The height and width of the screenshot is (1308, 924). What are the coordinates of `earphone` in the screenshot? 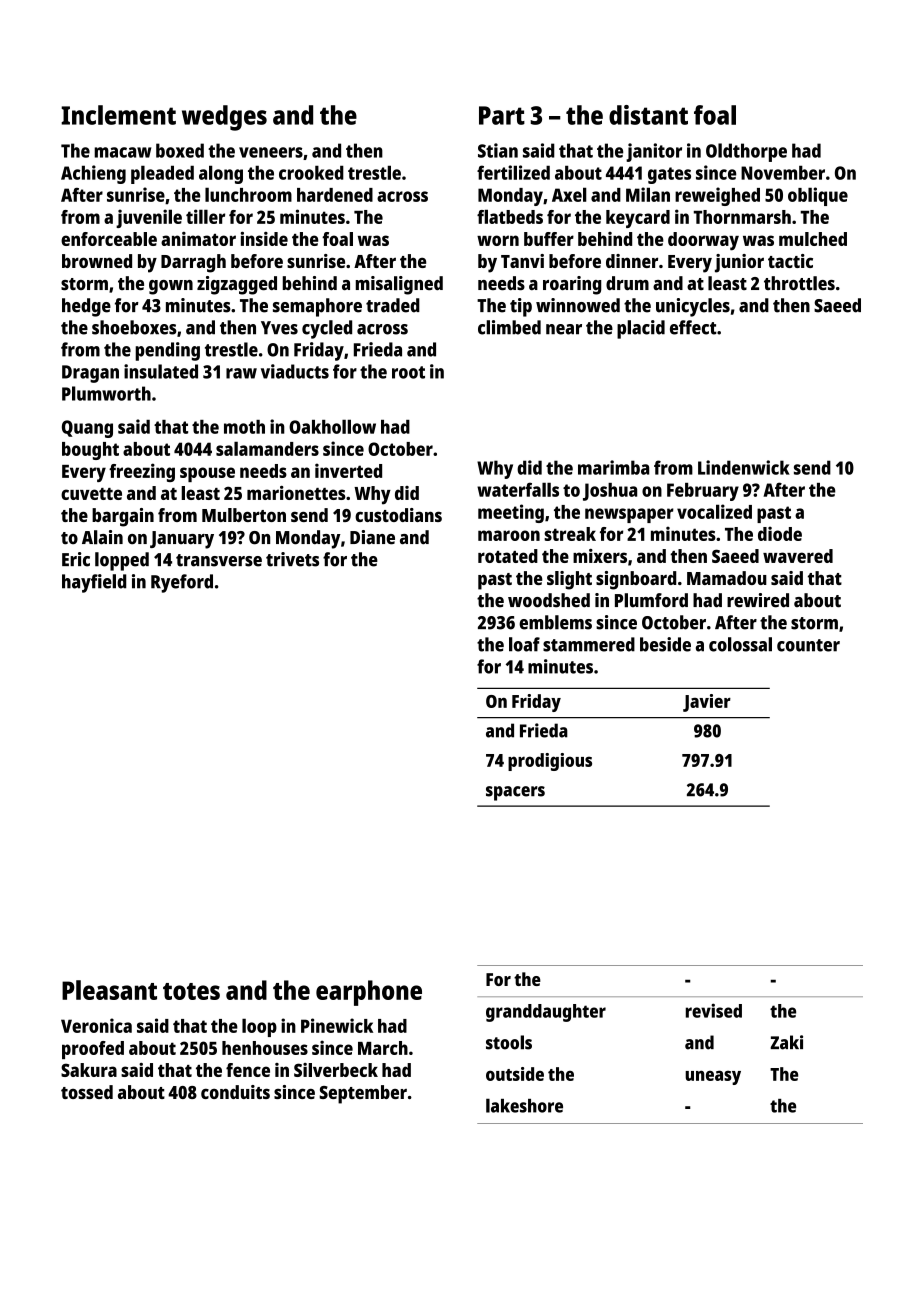 It's located at (369, 993).
